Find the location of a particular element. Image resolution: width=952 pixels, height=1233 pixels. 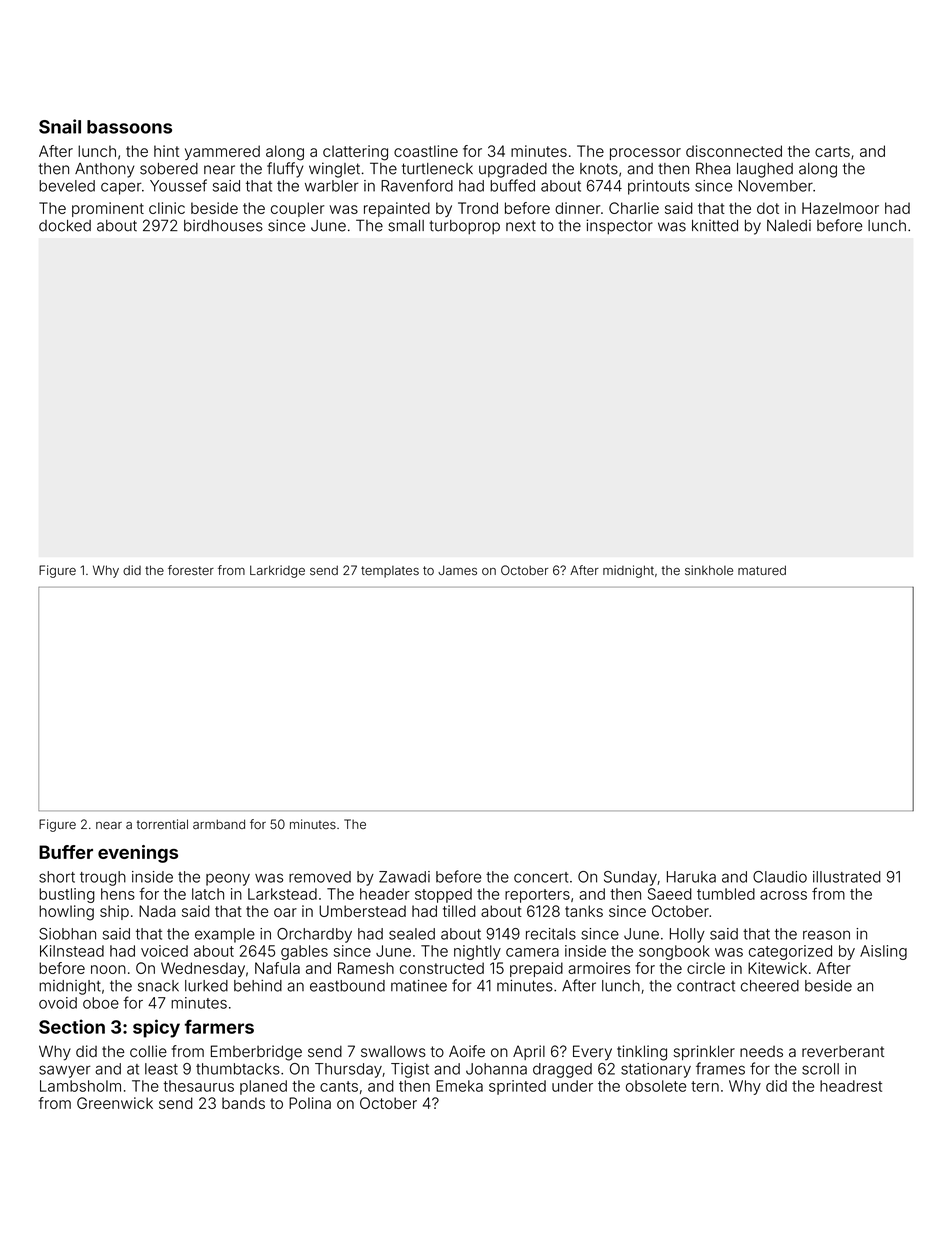

obsolete is located at coordinates (656, 1086).
